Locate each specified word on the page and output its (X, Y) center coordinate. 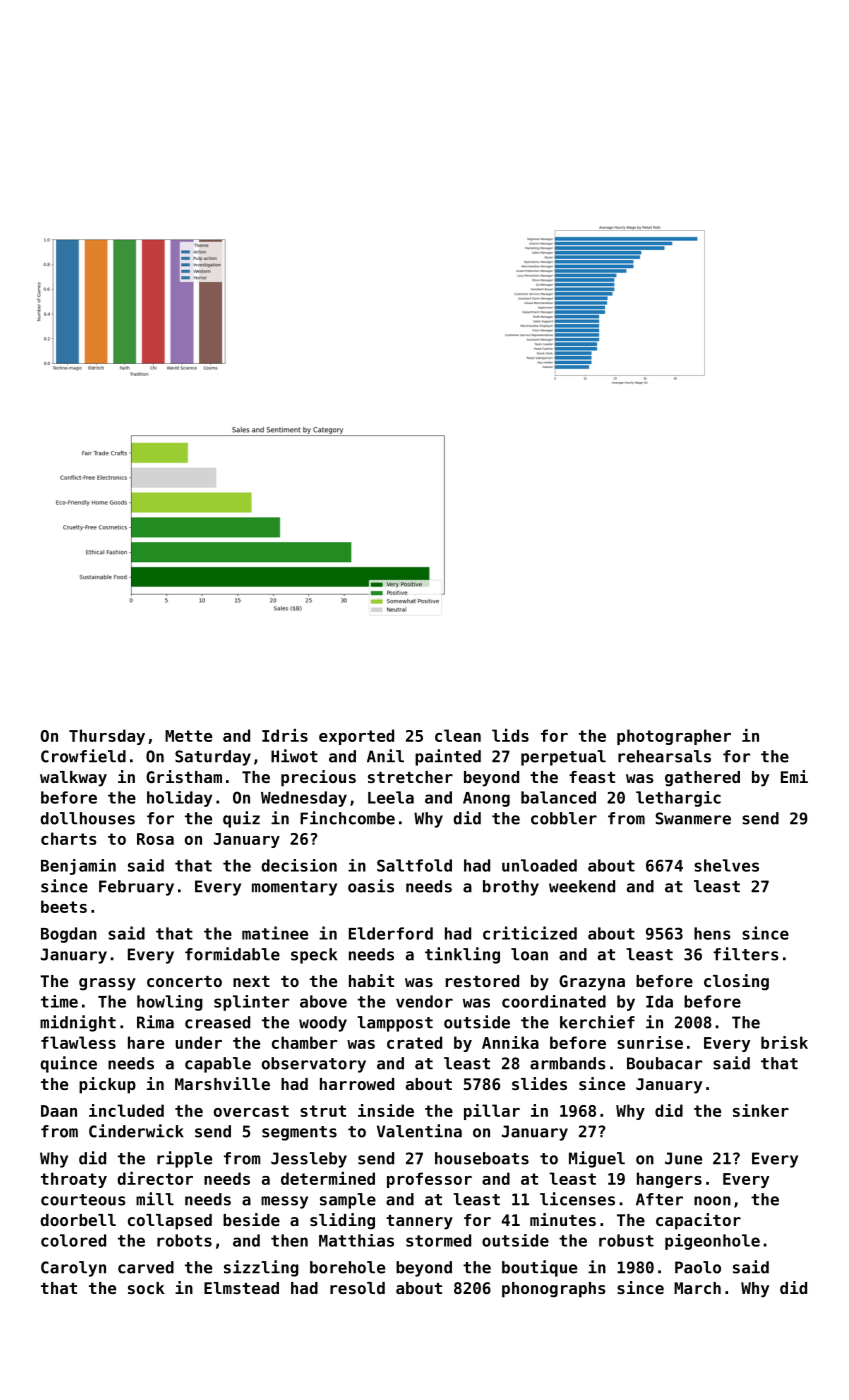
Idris (285, 735)
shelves (726, 865)
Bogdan (69, 935)
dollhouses (87, 818)
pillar (492, 1112)
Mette (188, 736)
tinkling (462, 955)
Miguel (597, 1159)
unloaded (539, 865)
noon (712, 1201)
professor (429, 1180)
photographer (674, 737)
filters (746, 954)
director (155, 1178)
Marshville (222, 1083)
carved (146, 1267)
